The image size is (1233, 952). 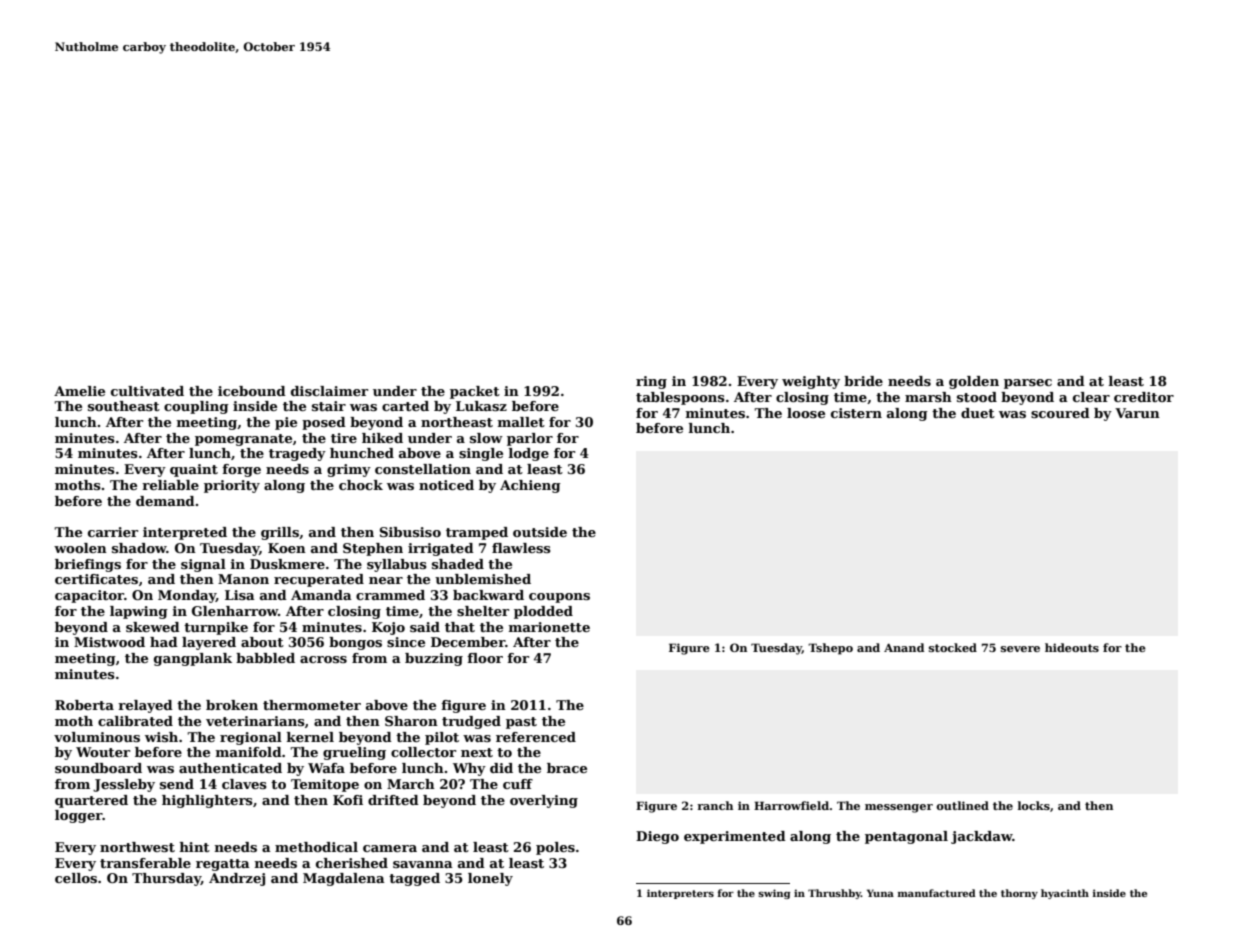 What do you see at coordinates (76, 878) in the page?
I see `cellos` at bounding box center [76, 878].
